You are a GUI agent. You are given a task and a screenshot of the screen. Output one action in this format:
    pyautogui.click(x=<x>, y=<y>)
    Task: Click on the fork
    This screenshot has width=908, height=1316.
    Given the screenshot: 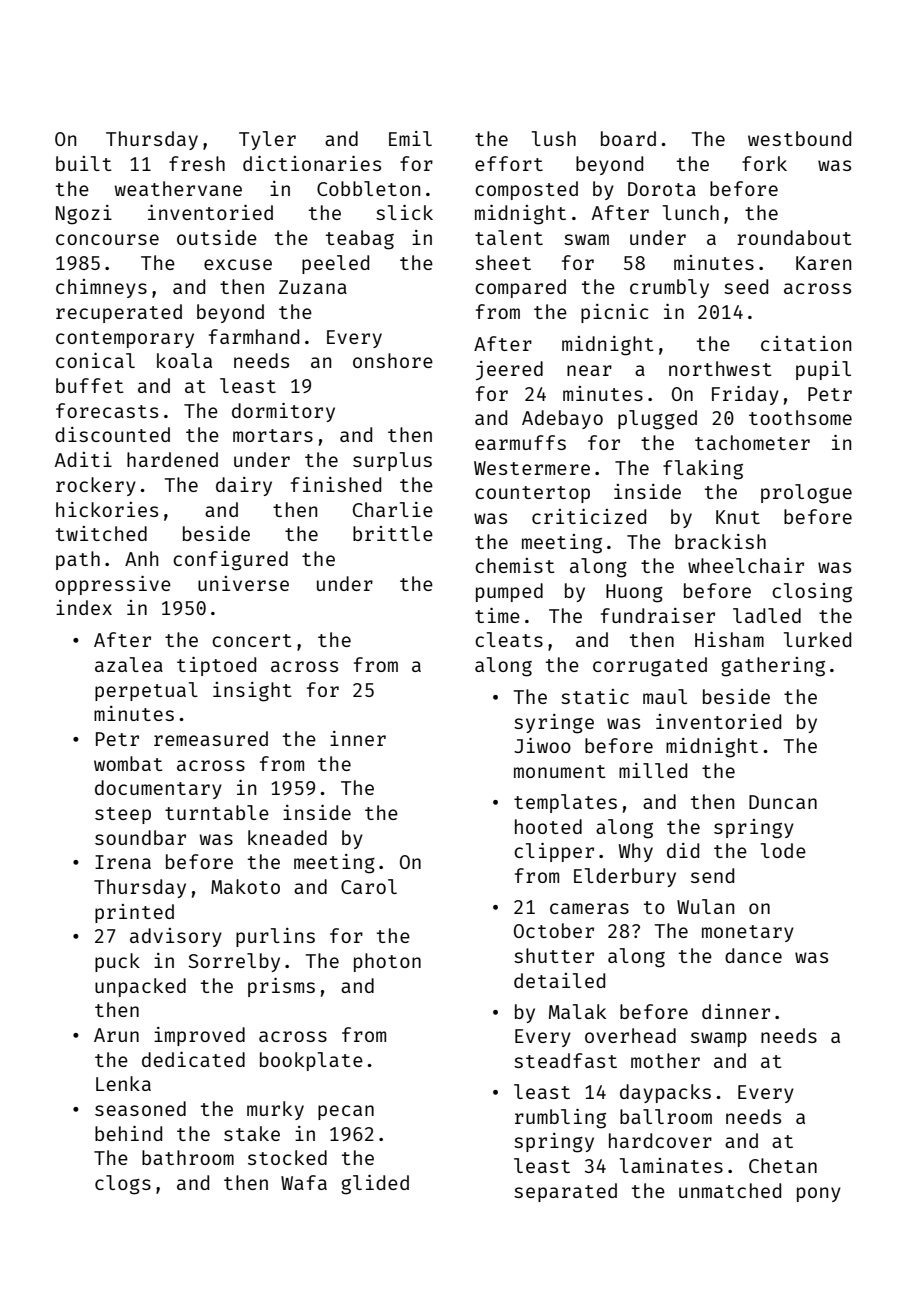 What is the action you would take?
    pyautogui.click(x=764, y=163)
